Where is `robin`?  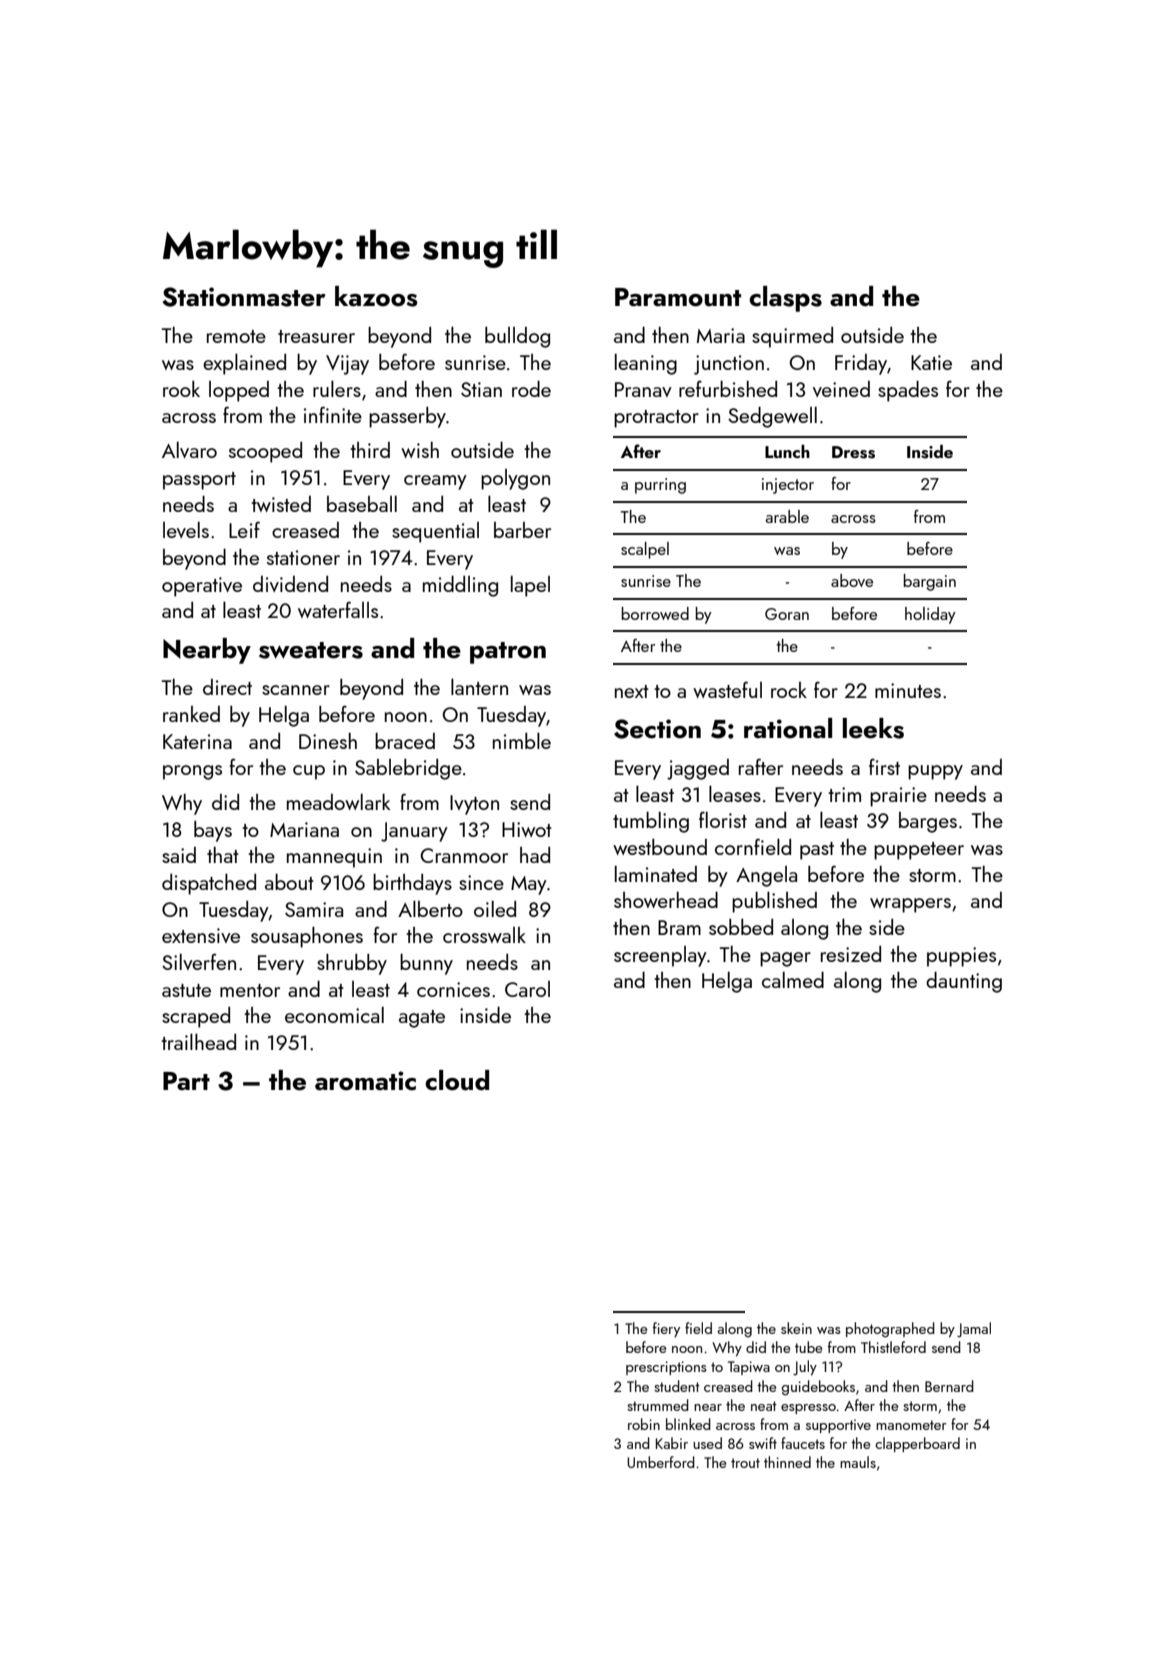 robin is located at coordinates (644, 1424).
